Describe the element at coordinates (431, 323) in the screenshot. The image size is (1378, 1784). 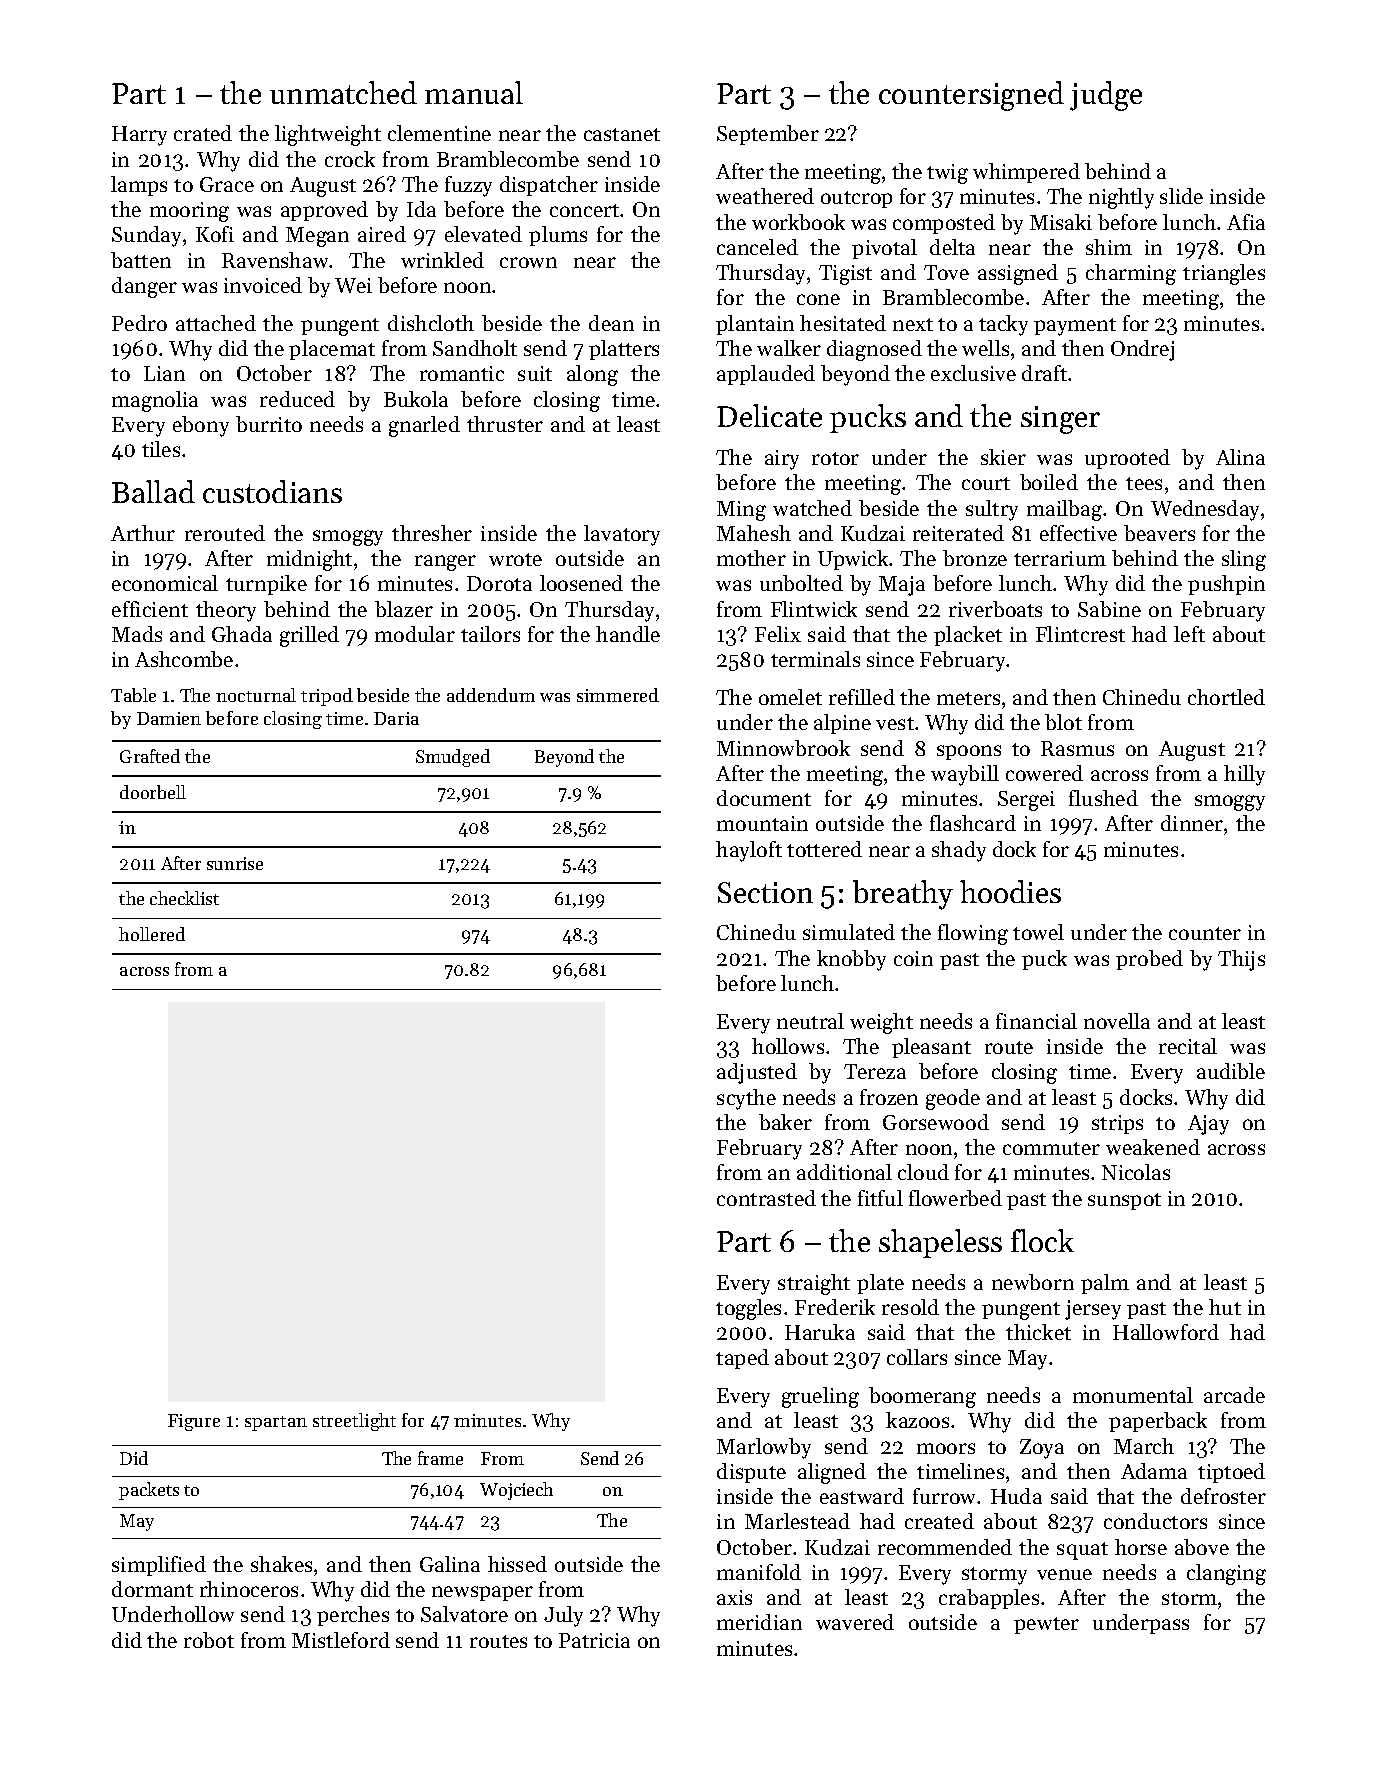
I see `dishcloth` at that location.
